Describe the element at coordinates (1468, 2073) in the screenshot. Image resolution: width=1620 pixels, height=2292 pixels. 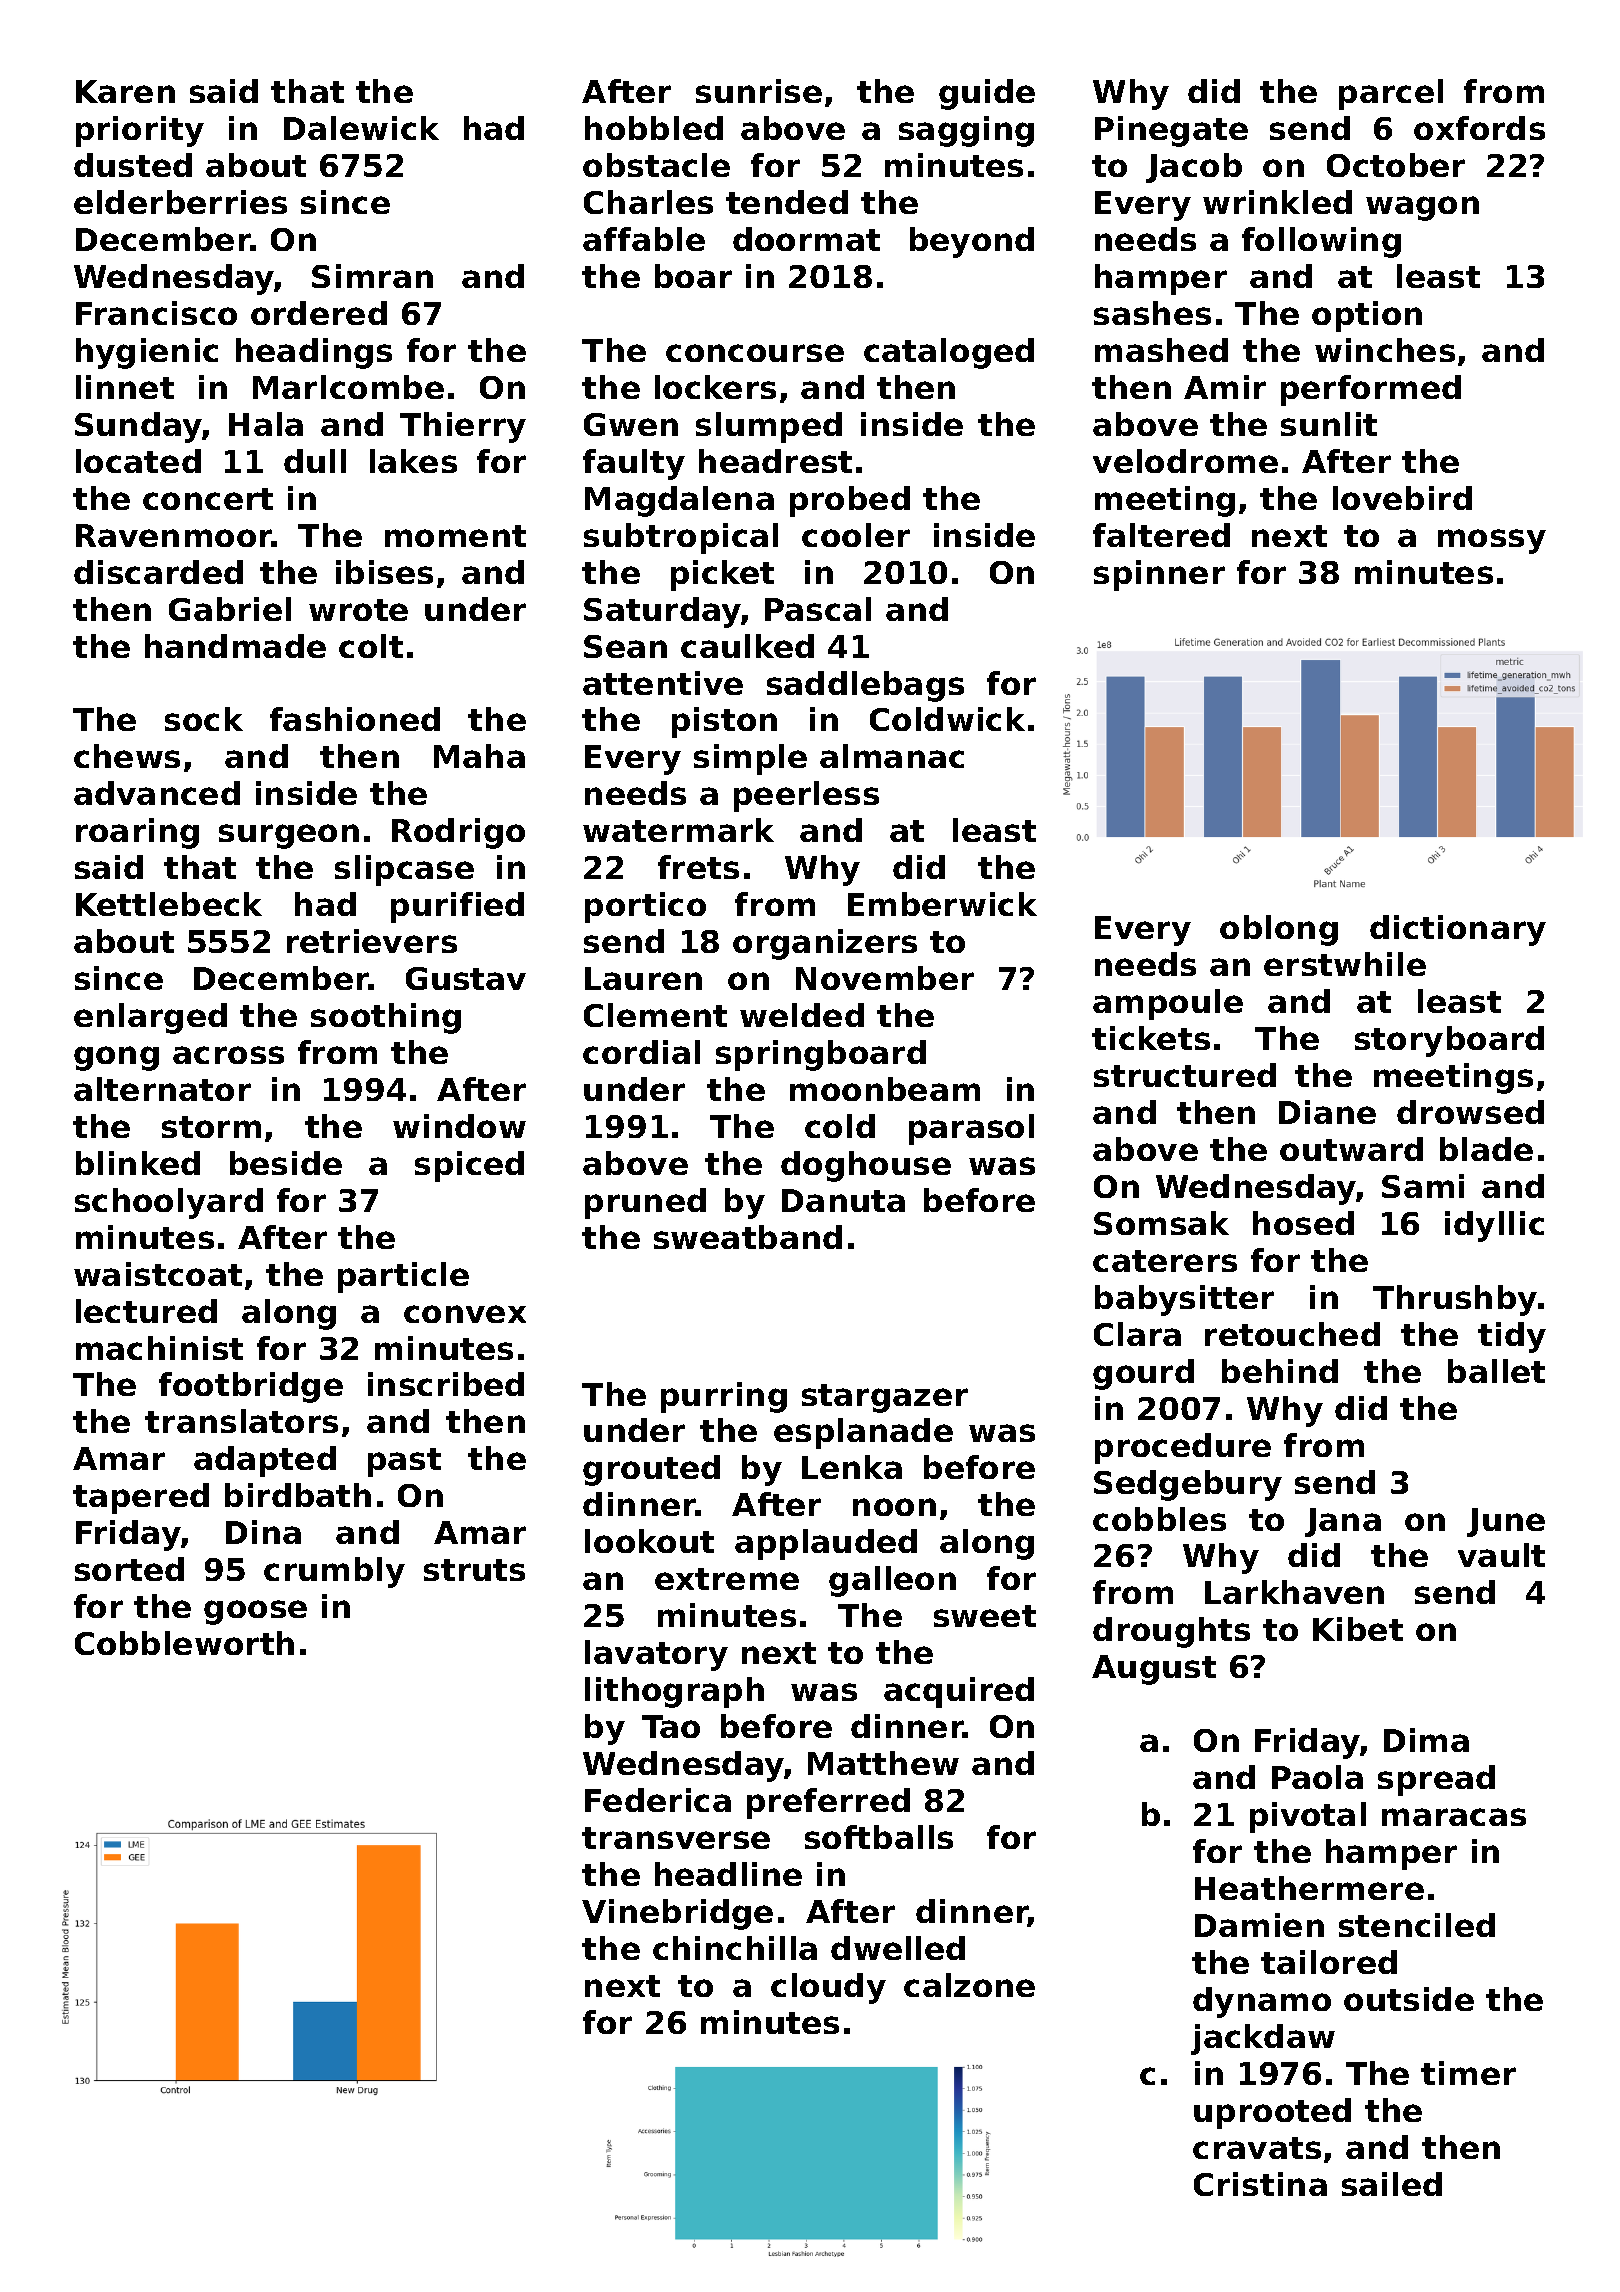
I see `timer` at that location.
